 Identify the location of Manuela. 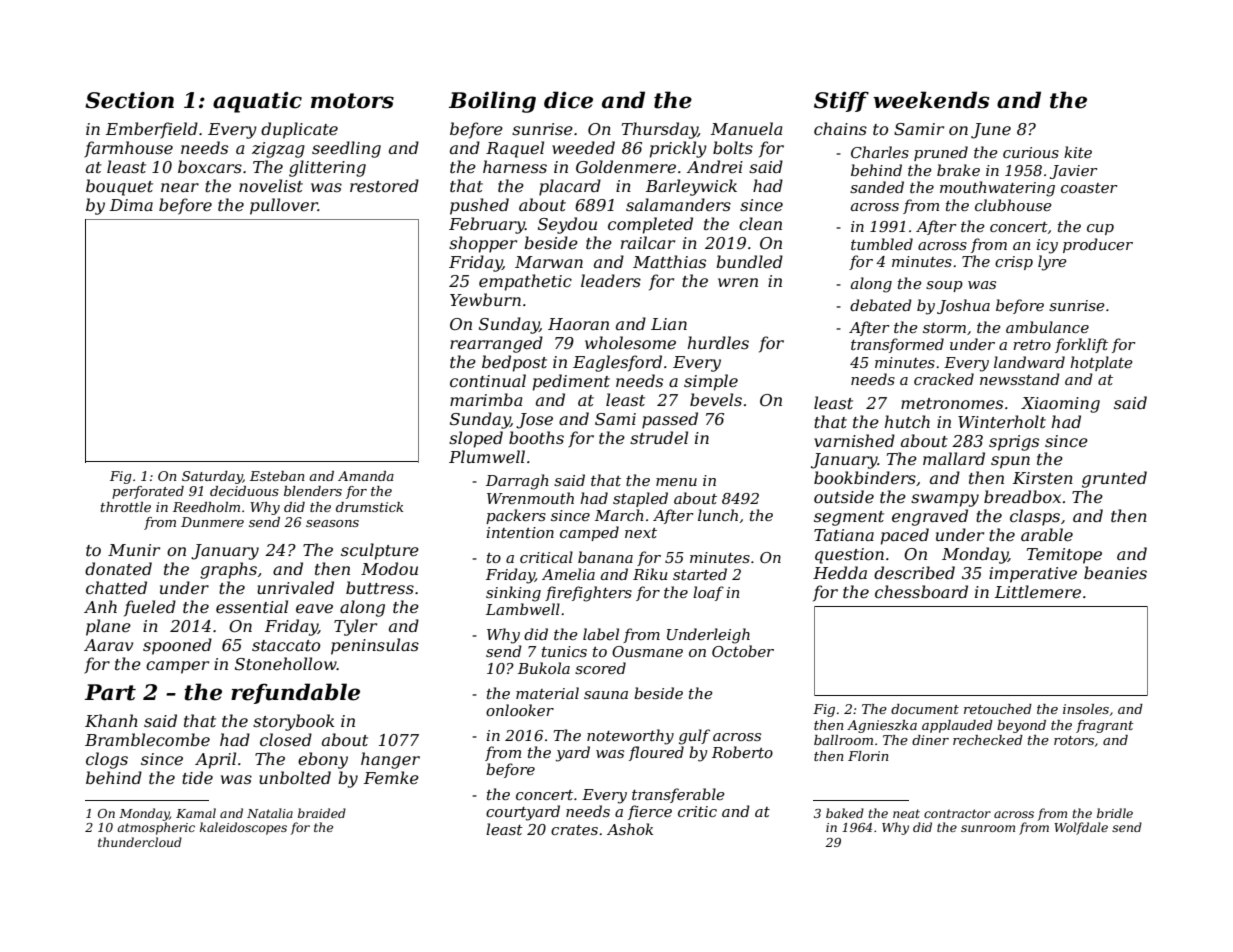
(746, 128).
